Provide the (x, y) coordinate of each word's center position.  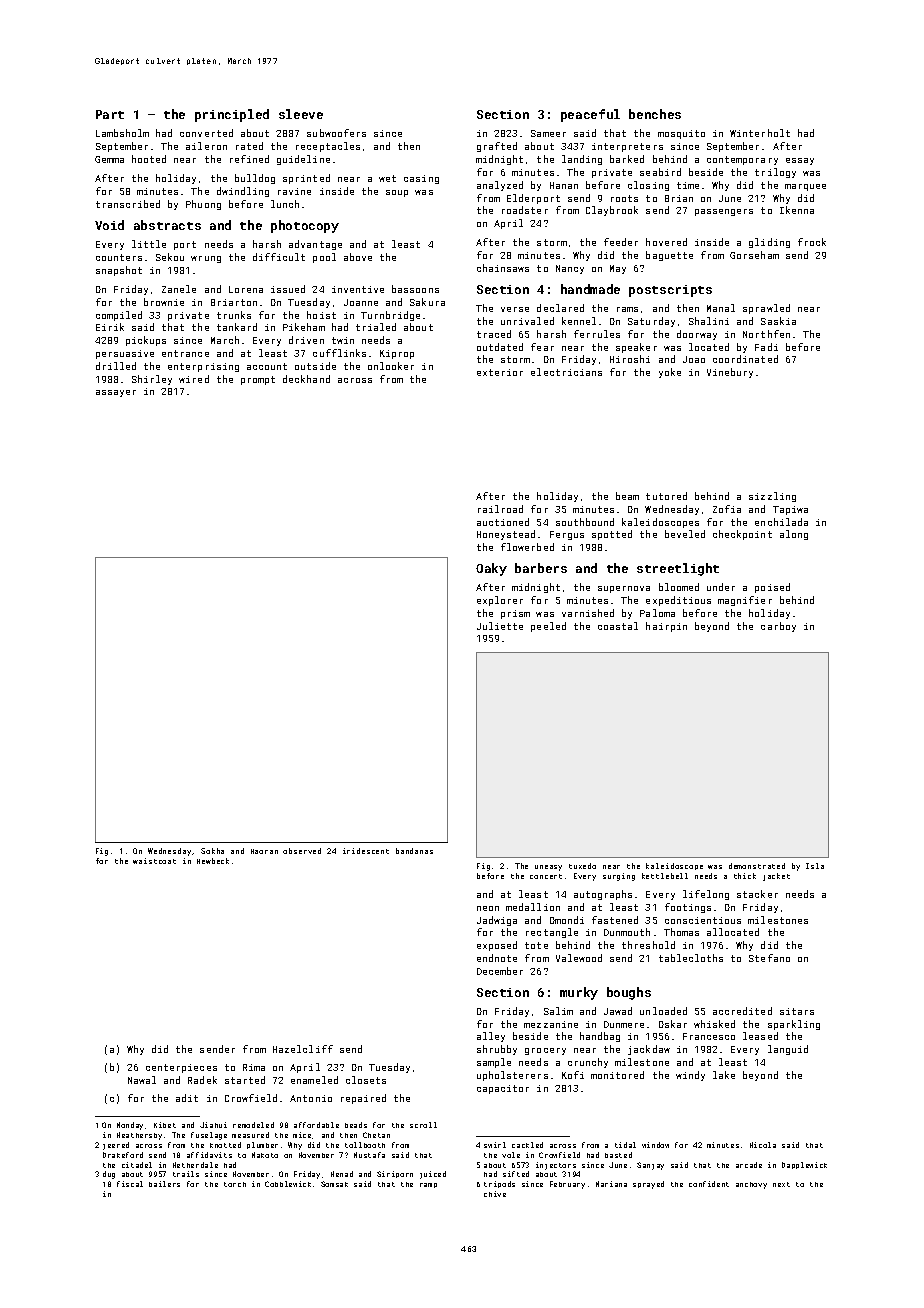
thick (745, 876)
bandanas (414, 851)
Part (110, 114)
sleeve (301, 114)
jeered (116, 1146)
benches (655, 114)
